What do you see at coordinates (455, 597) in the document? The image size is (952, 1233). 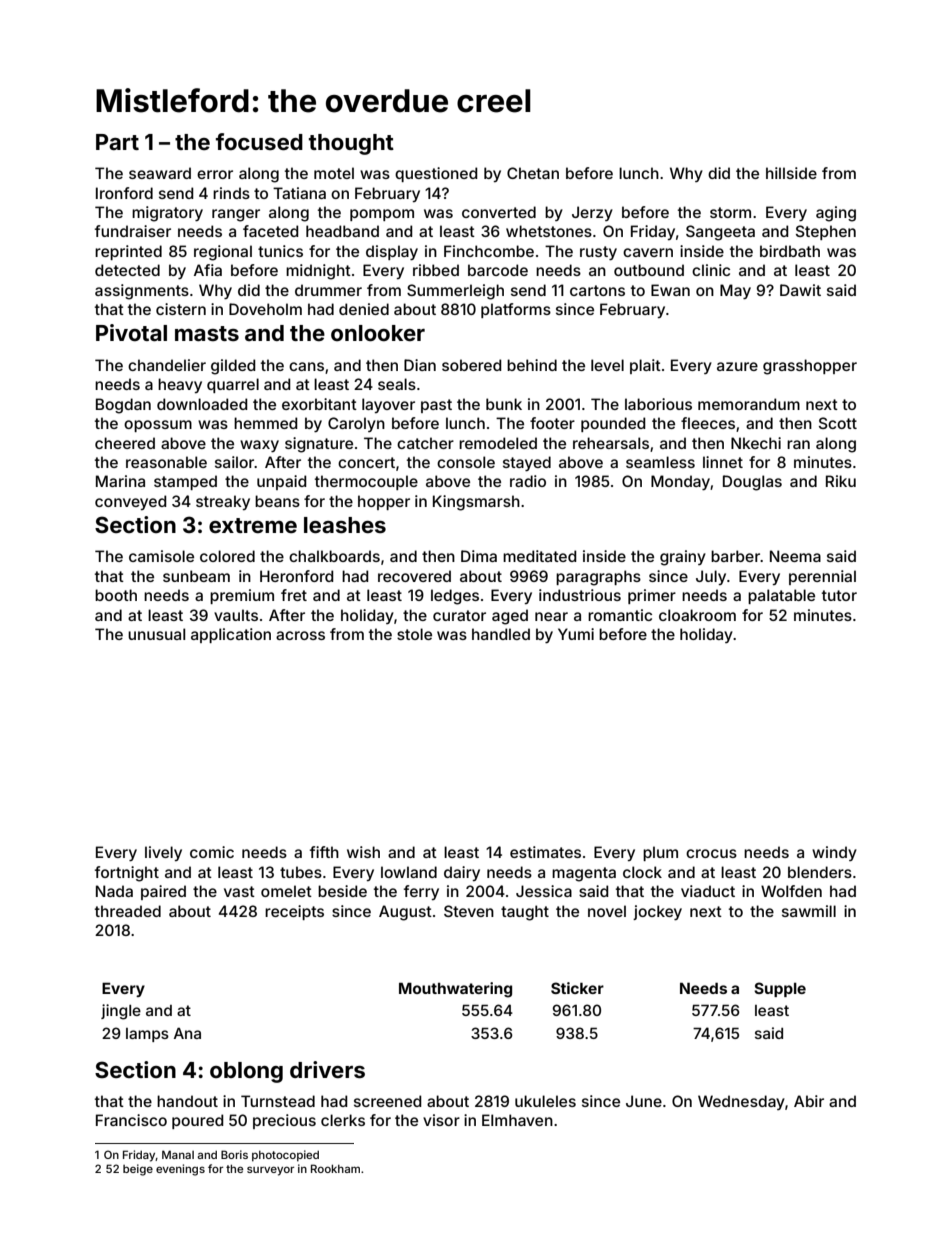 I see `ledges` at bounding box center [455, 597].
